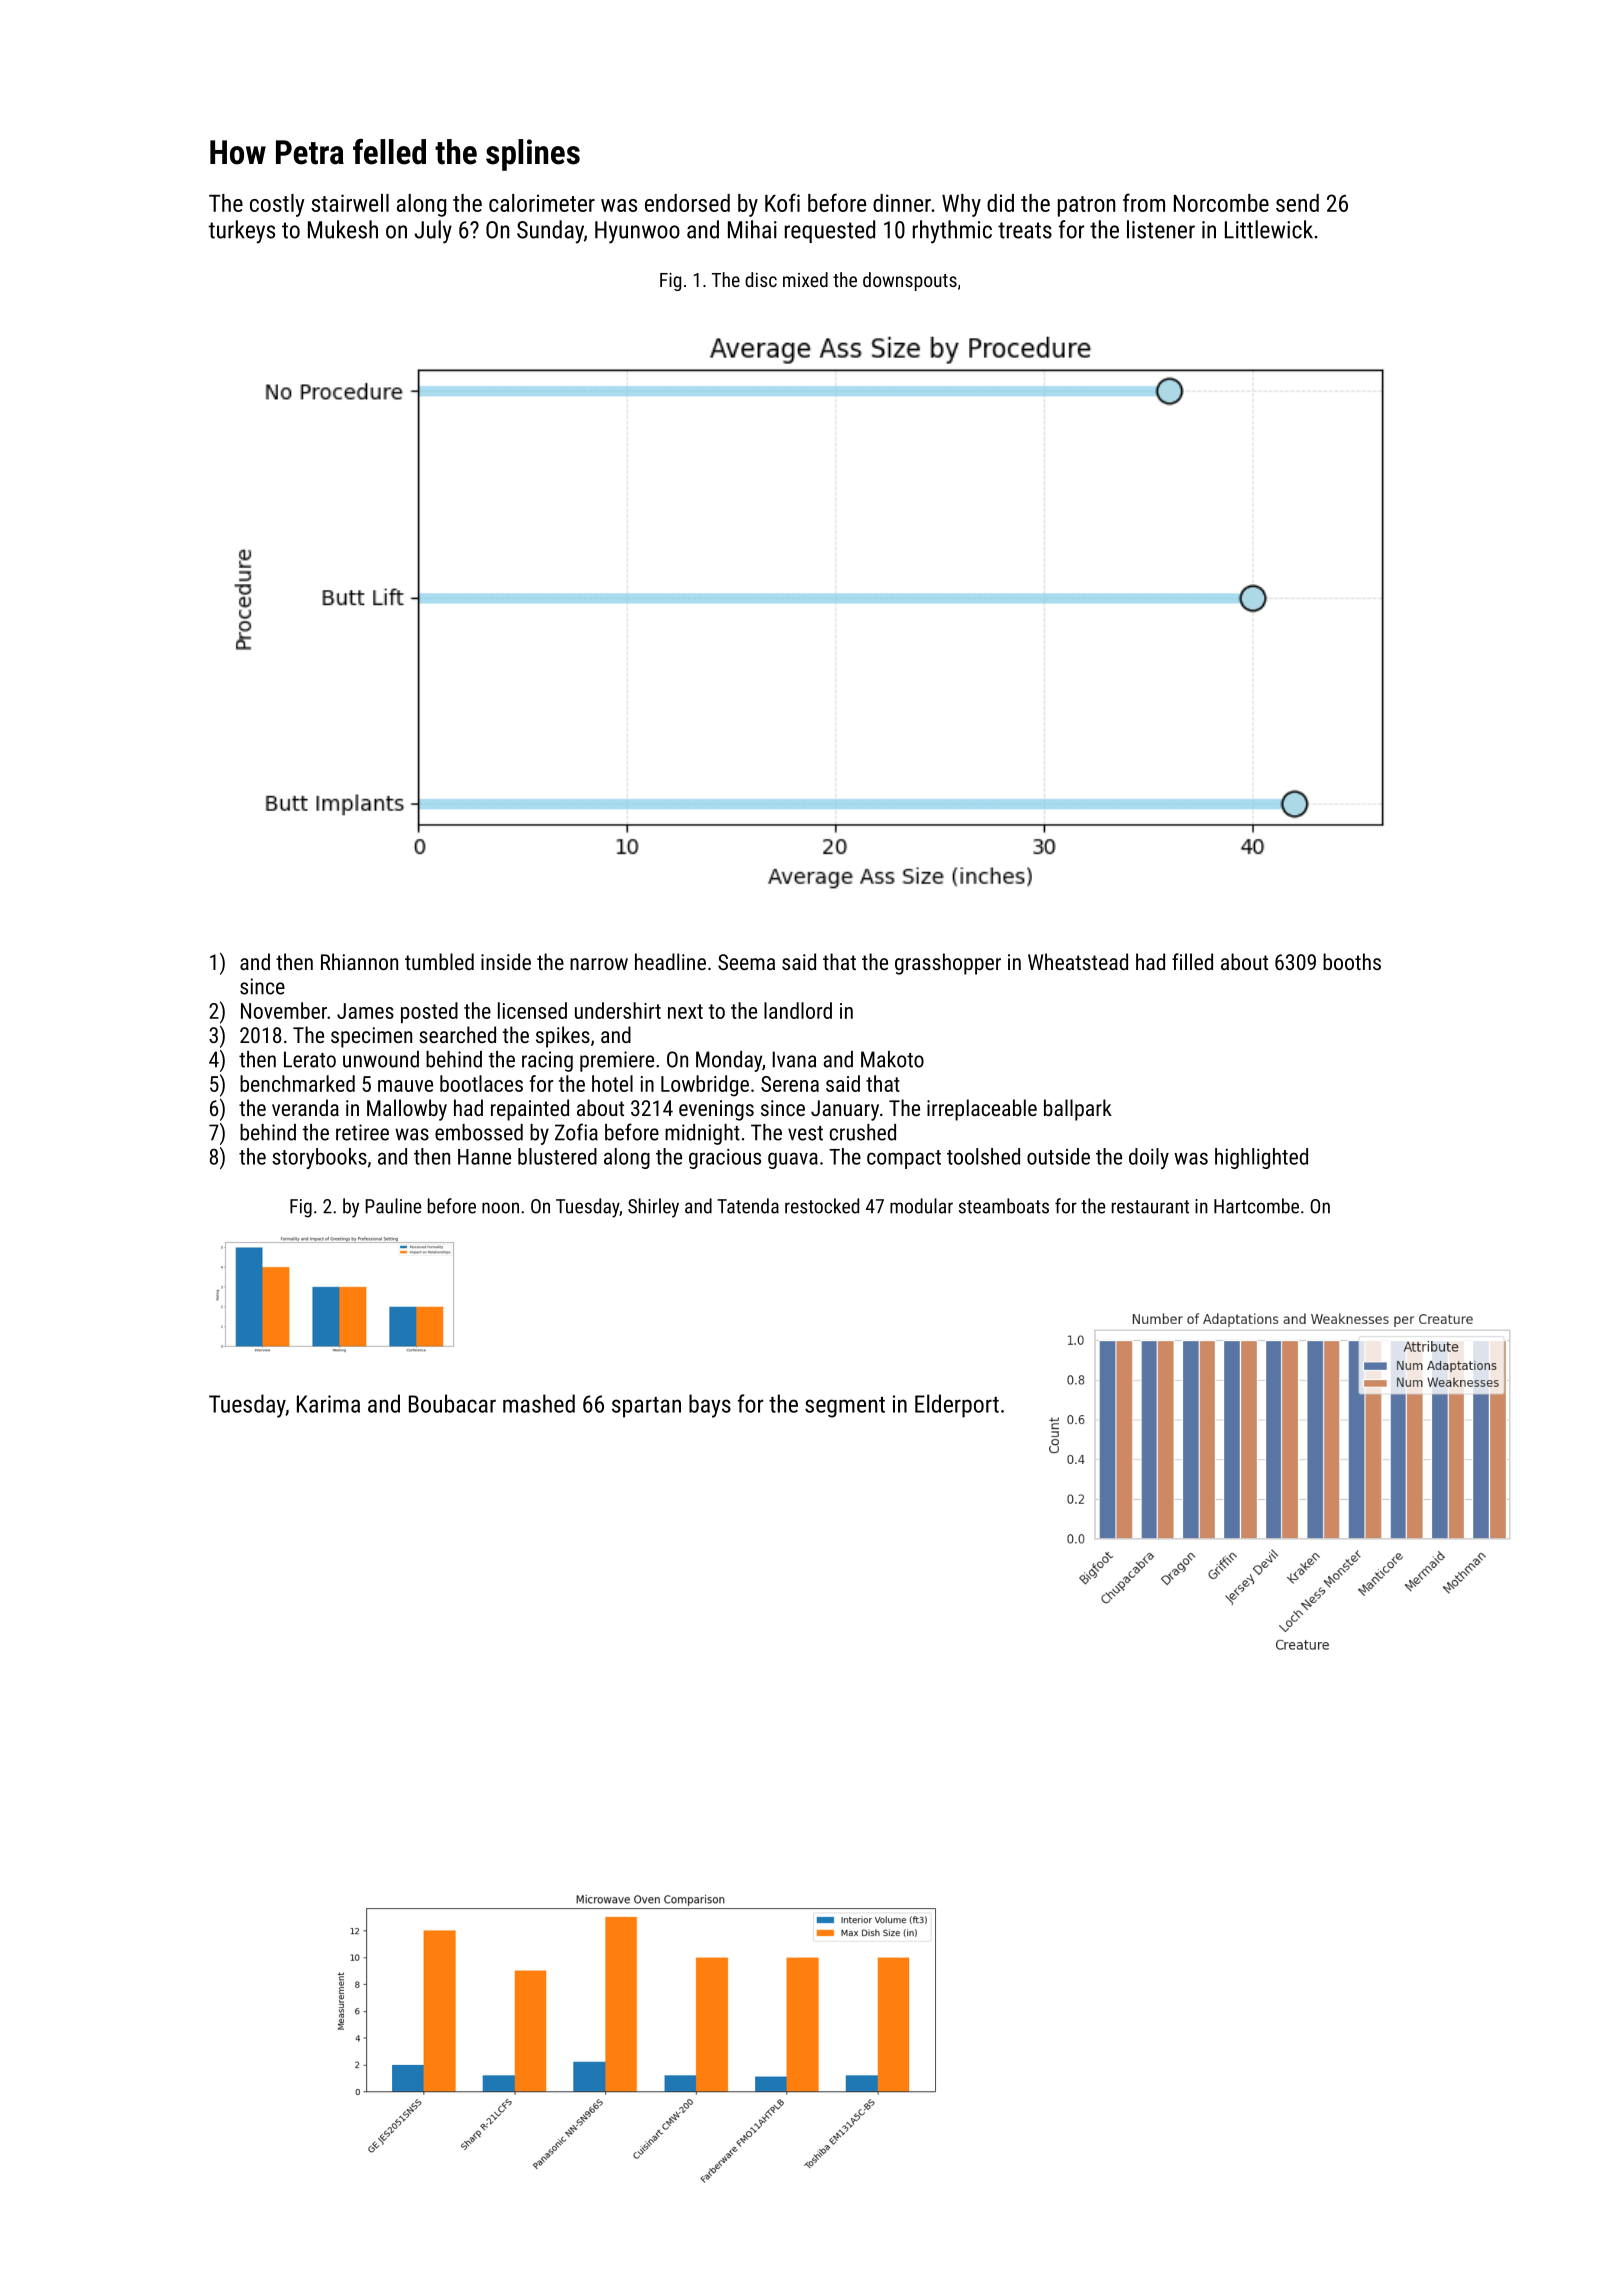  Describe the element at coordinates (343, 229) in the image. I see `Mukesh` at that location.
